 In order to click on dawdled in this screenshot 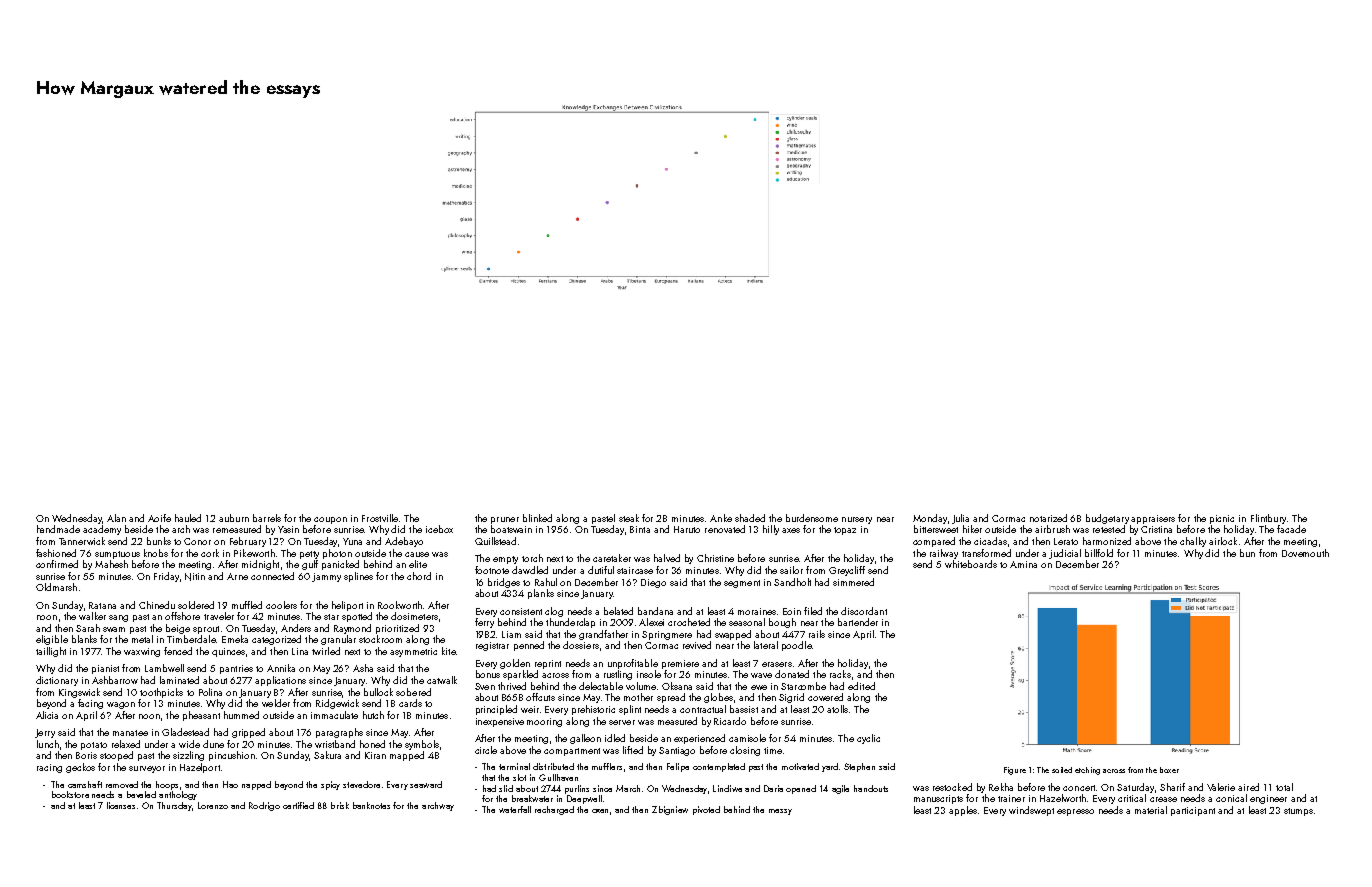, I will do `click(530, 570)`.
